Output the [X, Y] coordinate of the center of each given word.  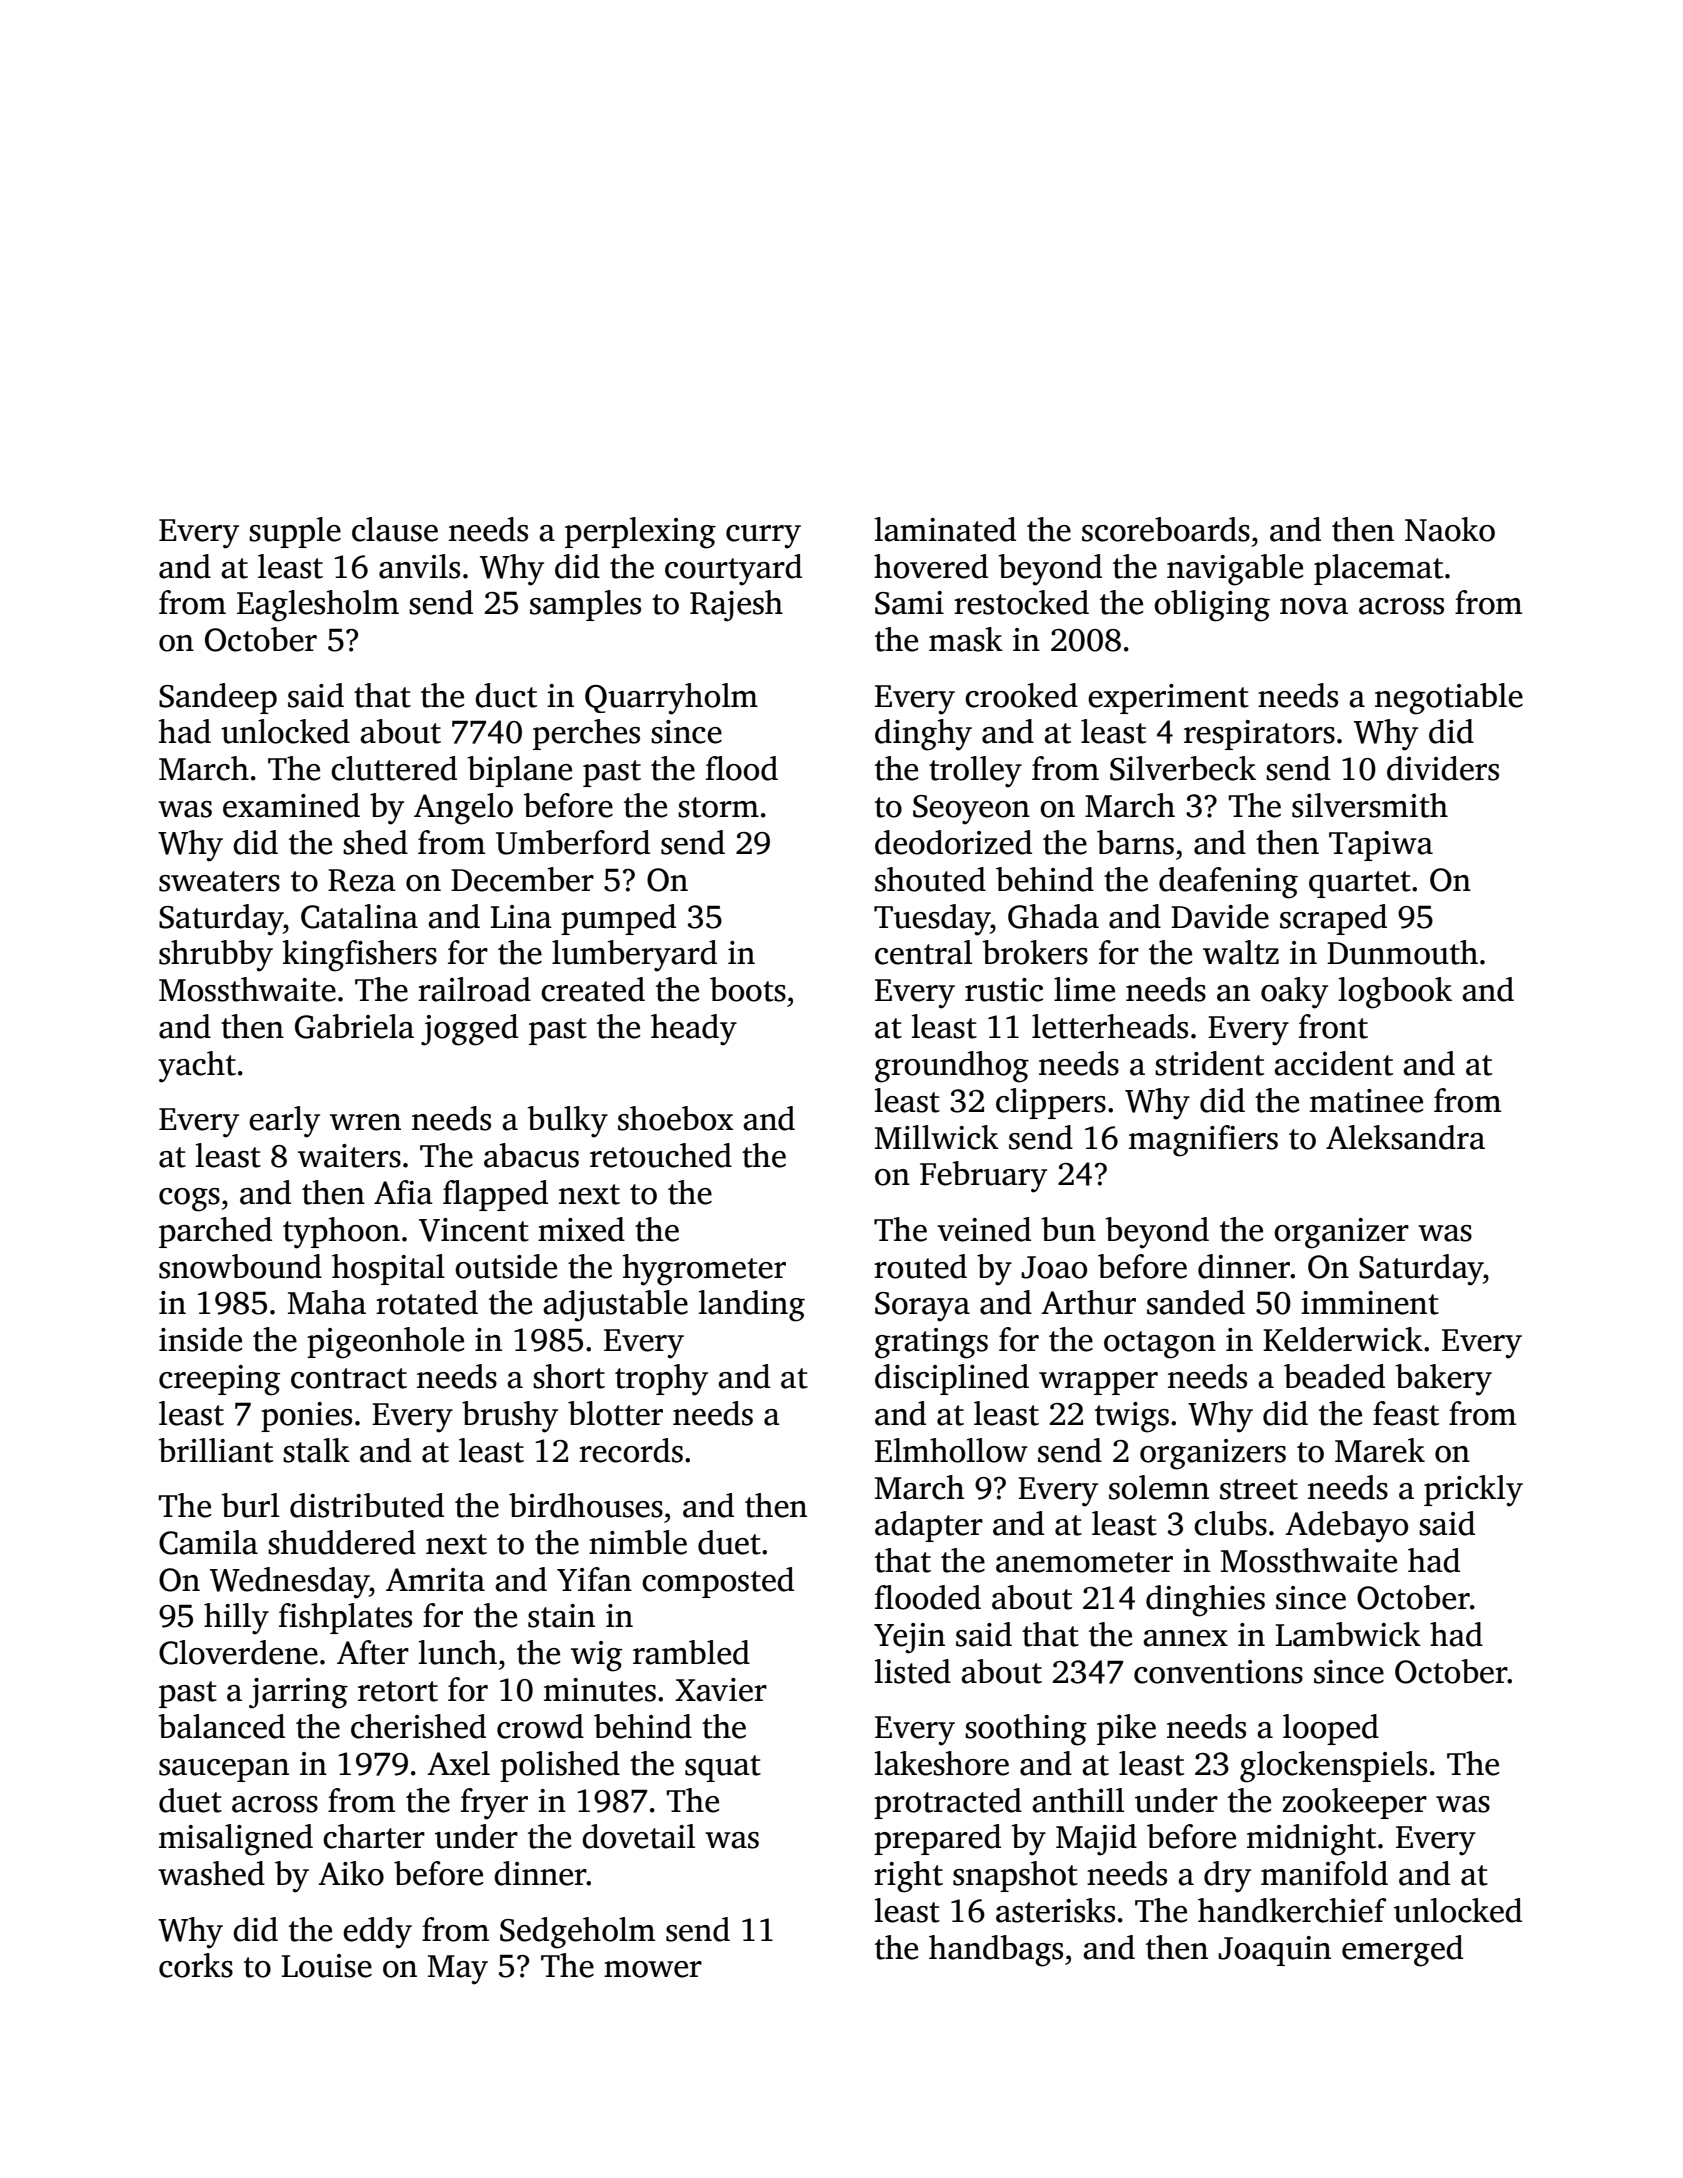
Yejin [909, 1638]
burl [250, 1505]
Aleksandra [1405, 1137]
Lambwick [1348, 1634]
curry [763, 537]
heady [694, 1030]
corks [196, 1965]
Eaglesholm [318, 606]
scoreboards [1166, 529]
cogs [189, 1200]
